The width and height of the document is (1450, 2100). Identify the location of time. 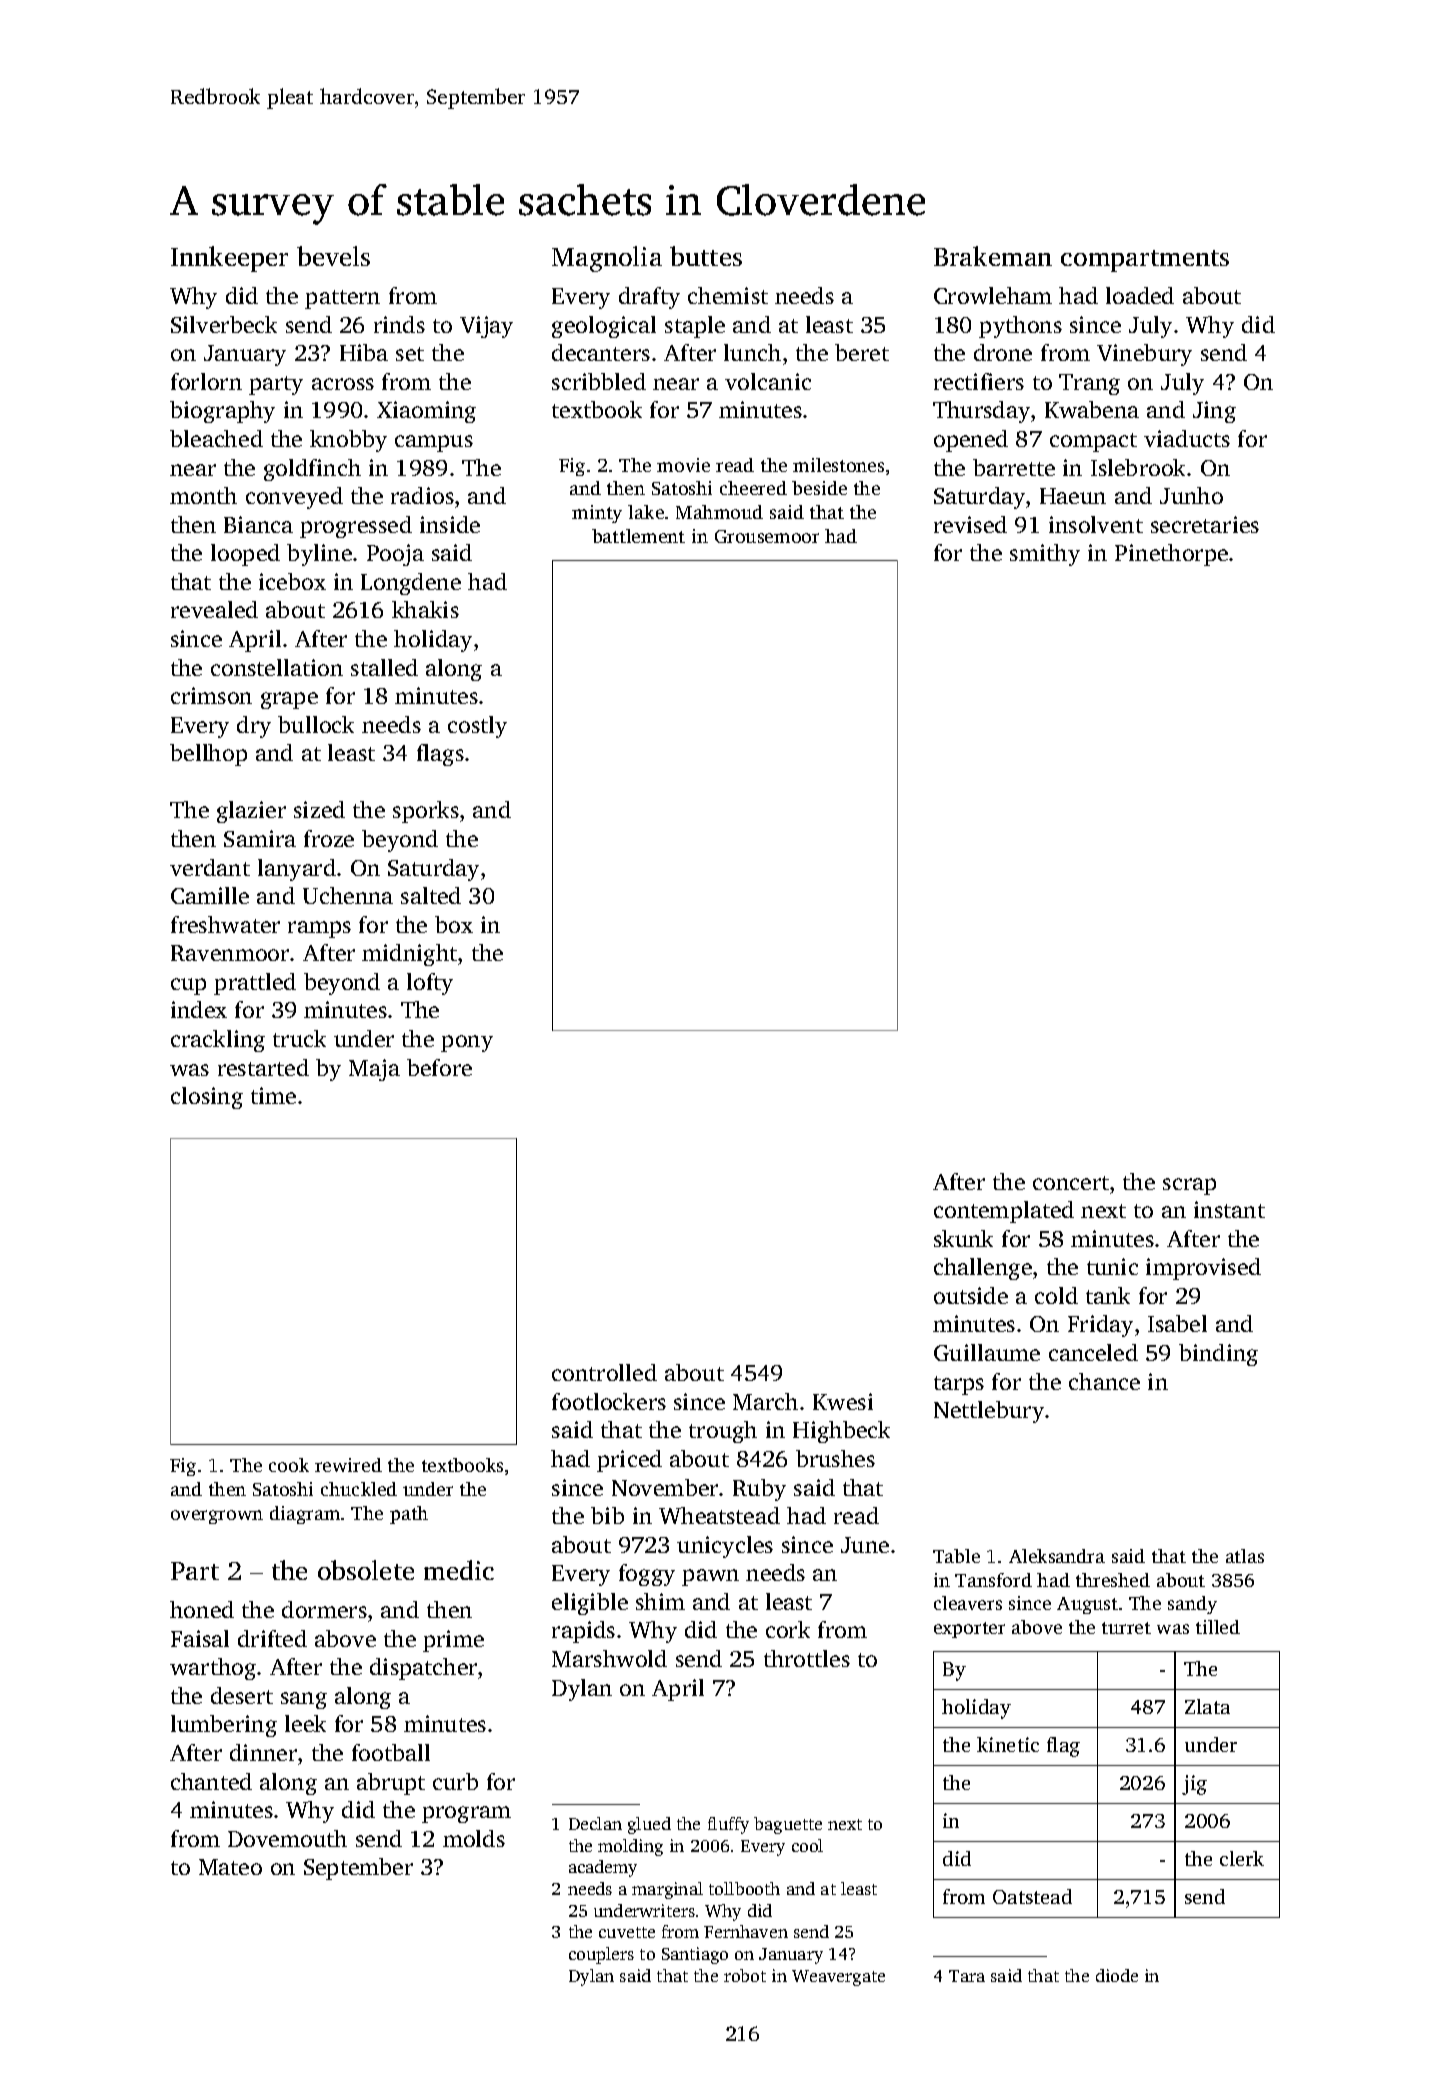
(273, 1095).
